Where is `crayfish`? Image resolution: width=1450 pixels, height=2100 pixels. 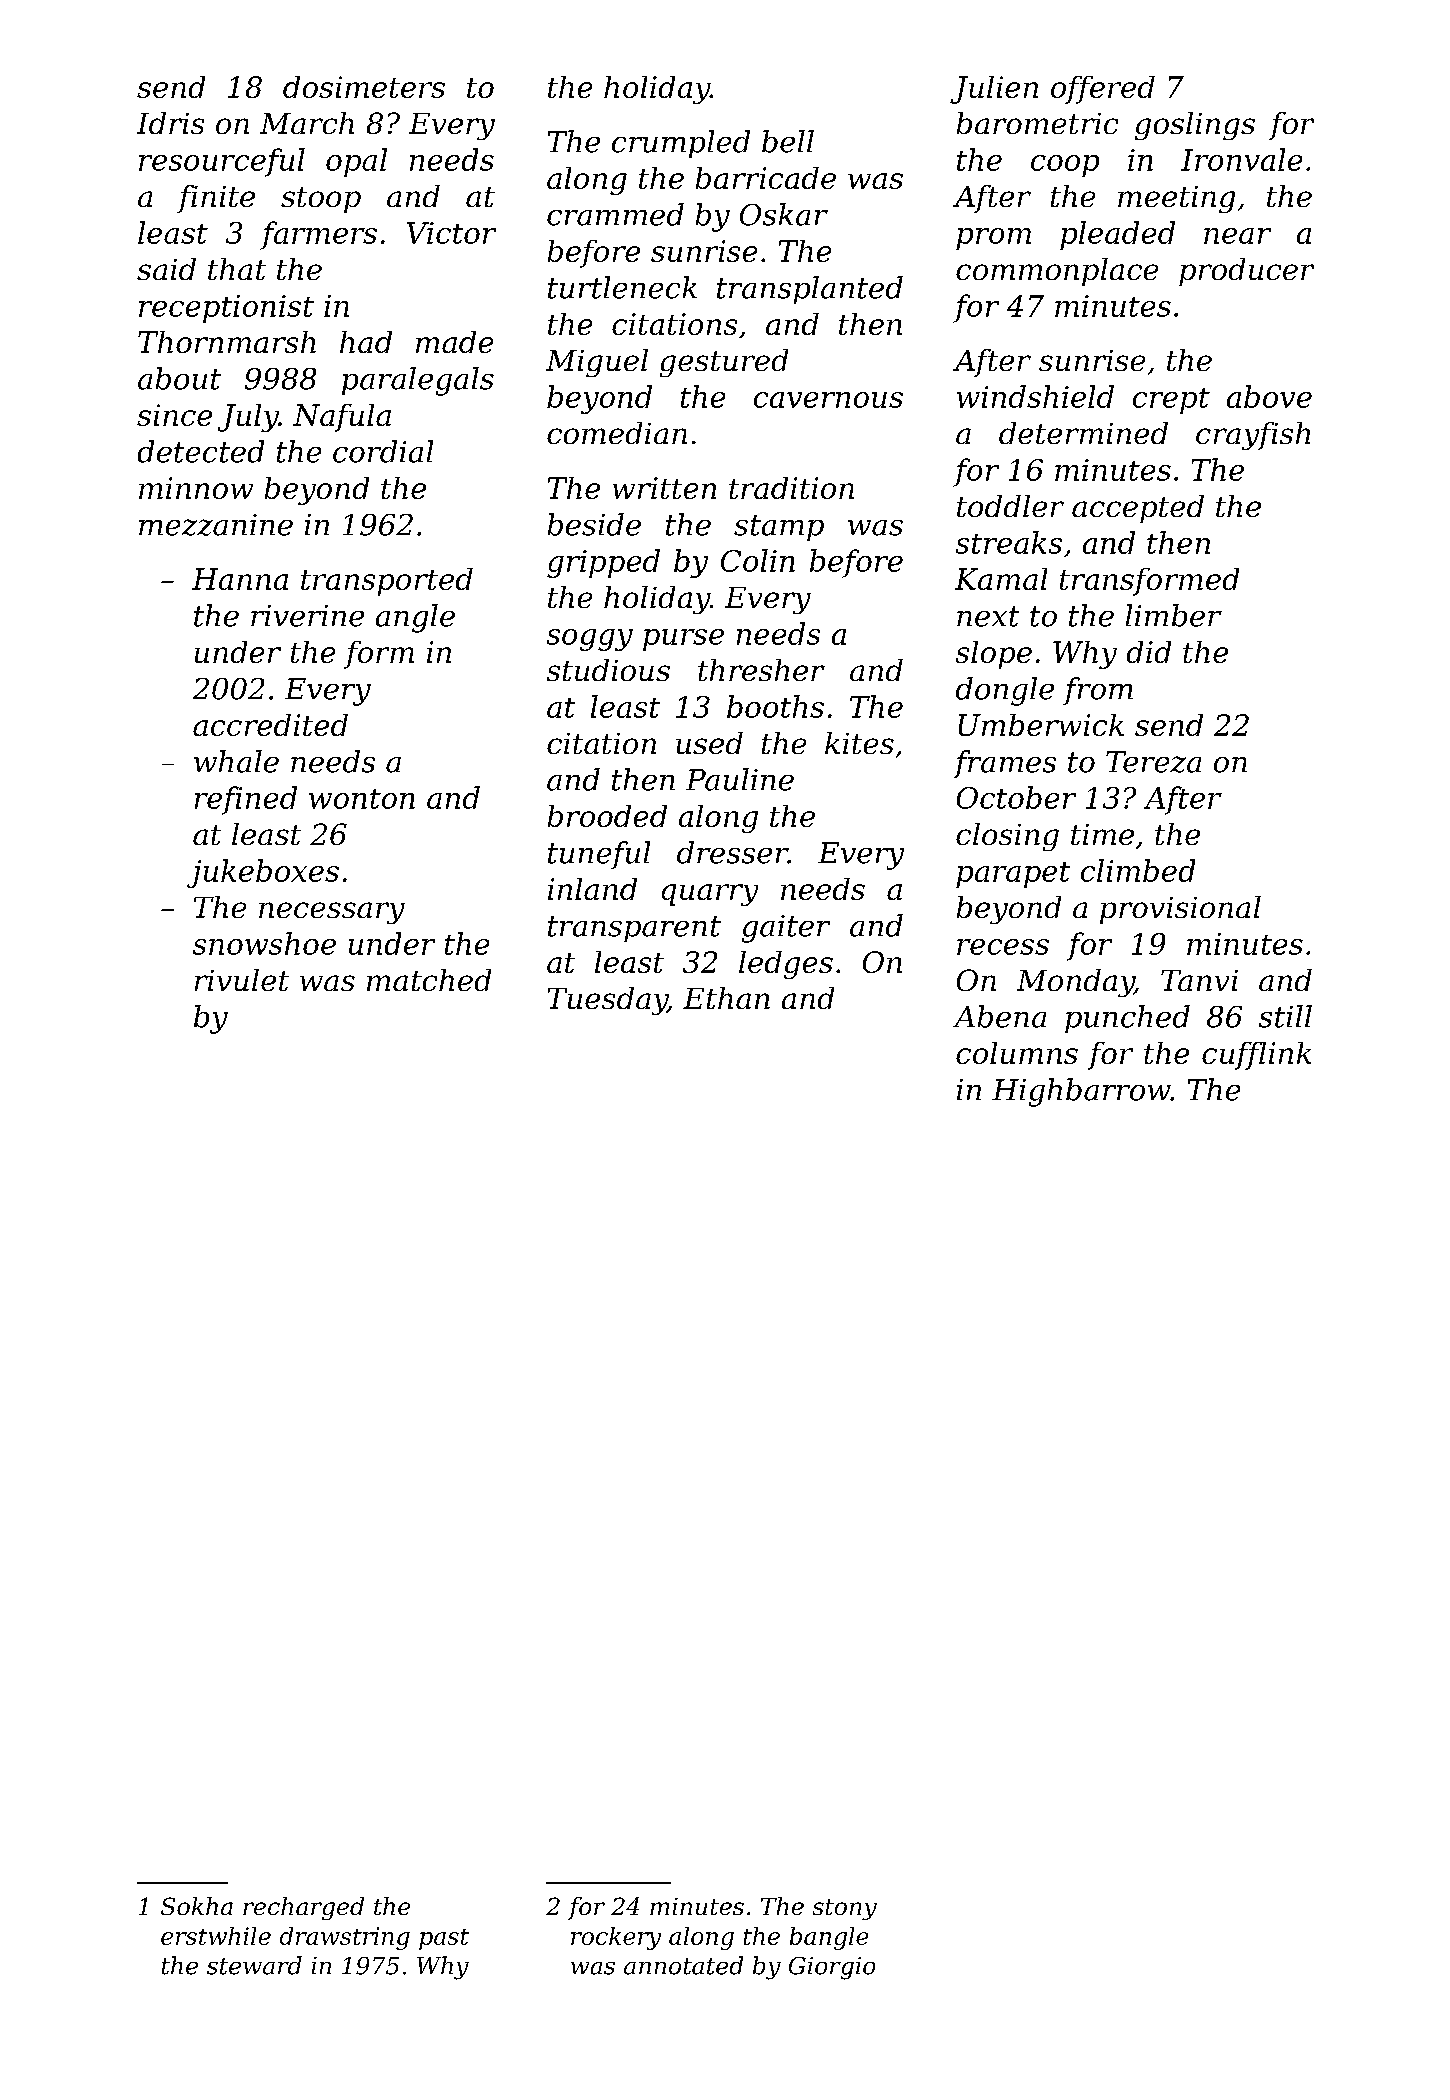 crayfish is located at coordinates (1253, 436).
